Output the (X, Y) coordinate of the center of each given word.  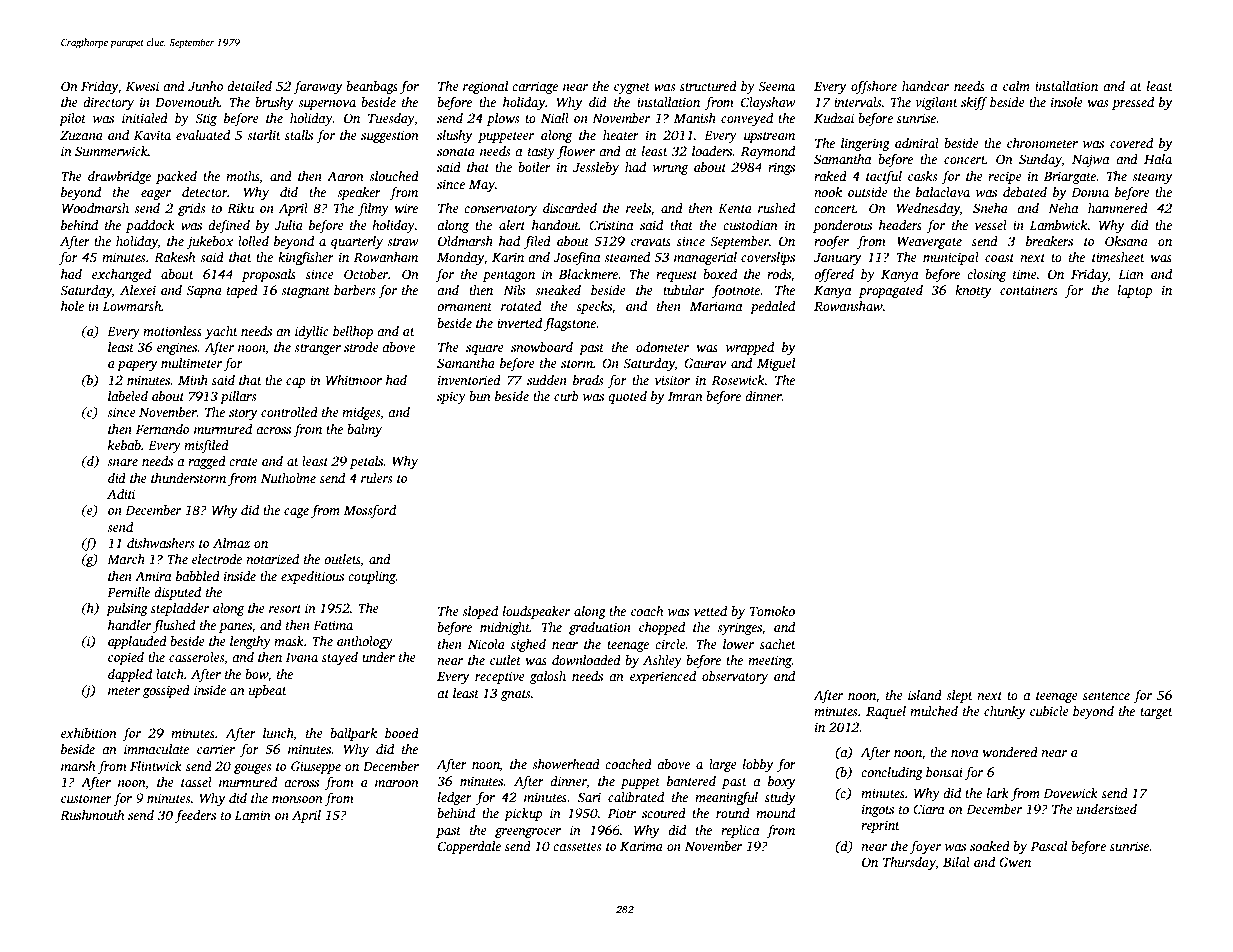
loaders (712, 151)
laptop (1135, 291)
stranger (317, 349)
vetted (710, 611)
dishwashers (161, 543)
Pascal (1049, 846)
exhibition (89, 733)
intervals (858, 102)
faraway (318, 87)
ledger (455, 798)
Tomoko (772, 611)
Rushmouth (92, 815)
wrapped (750, 348)
